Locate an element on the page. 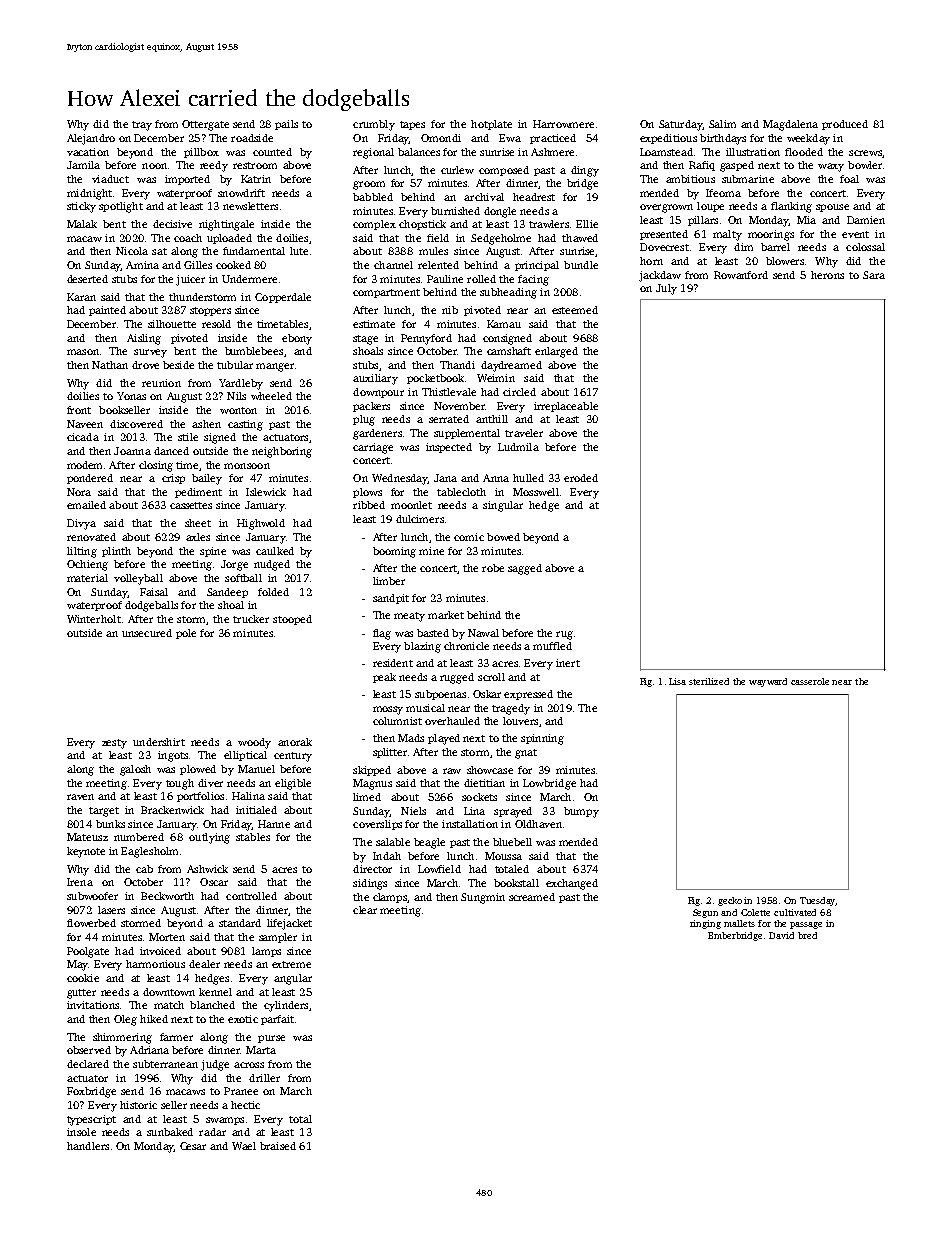 The height and width of the document is (1233, 952). galosh is located at coordinates (135, 770).
